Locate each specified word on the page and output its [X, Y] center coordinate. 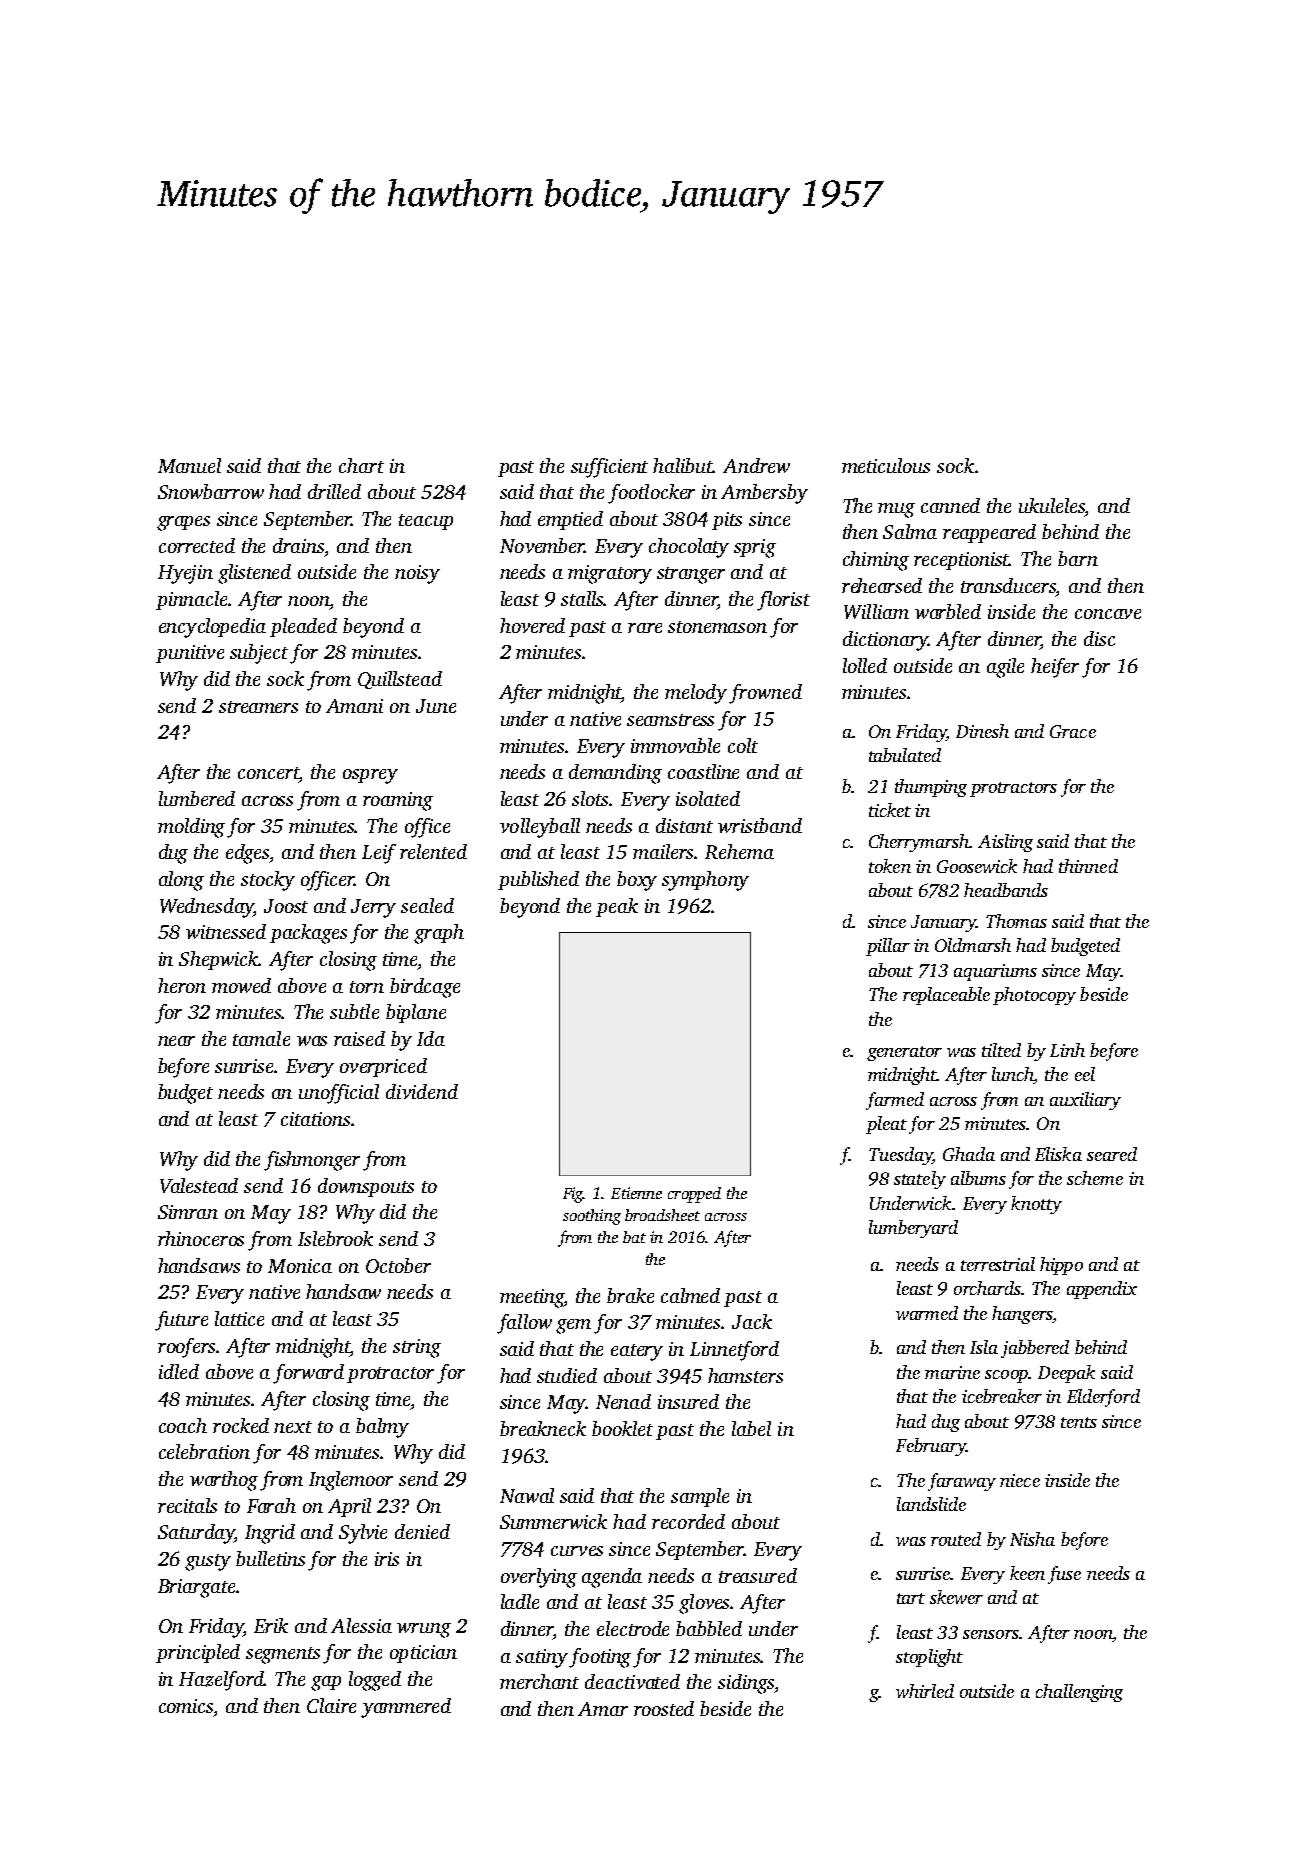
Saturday [196, 1534]
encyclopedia [212, 628]
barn [1078, 558]
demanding [615, 774]
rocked [241, 1425]
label [751, 1428]
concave [1108, 614]
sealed [427, 905]
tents [1079, 1422]
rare [645, 628]
